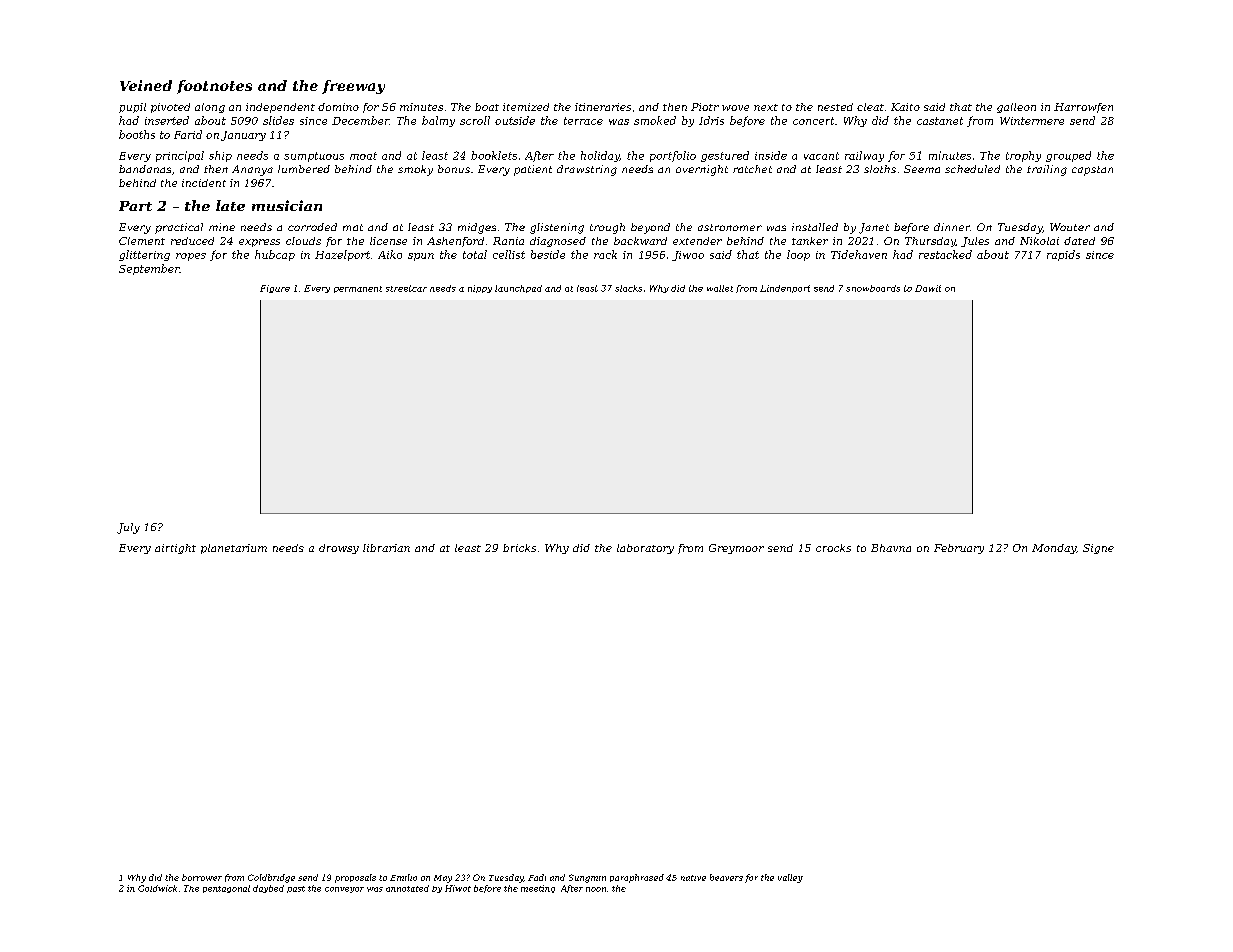 This image has width=1233, height=952. What do you see at coordinates (583, 121) in the image?
I see `terrace` at bounding box center [583, 121].
